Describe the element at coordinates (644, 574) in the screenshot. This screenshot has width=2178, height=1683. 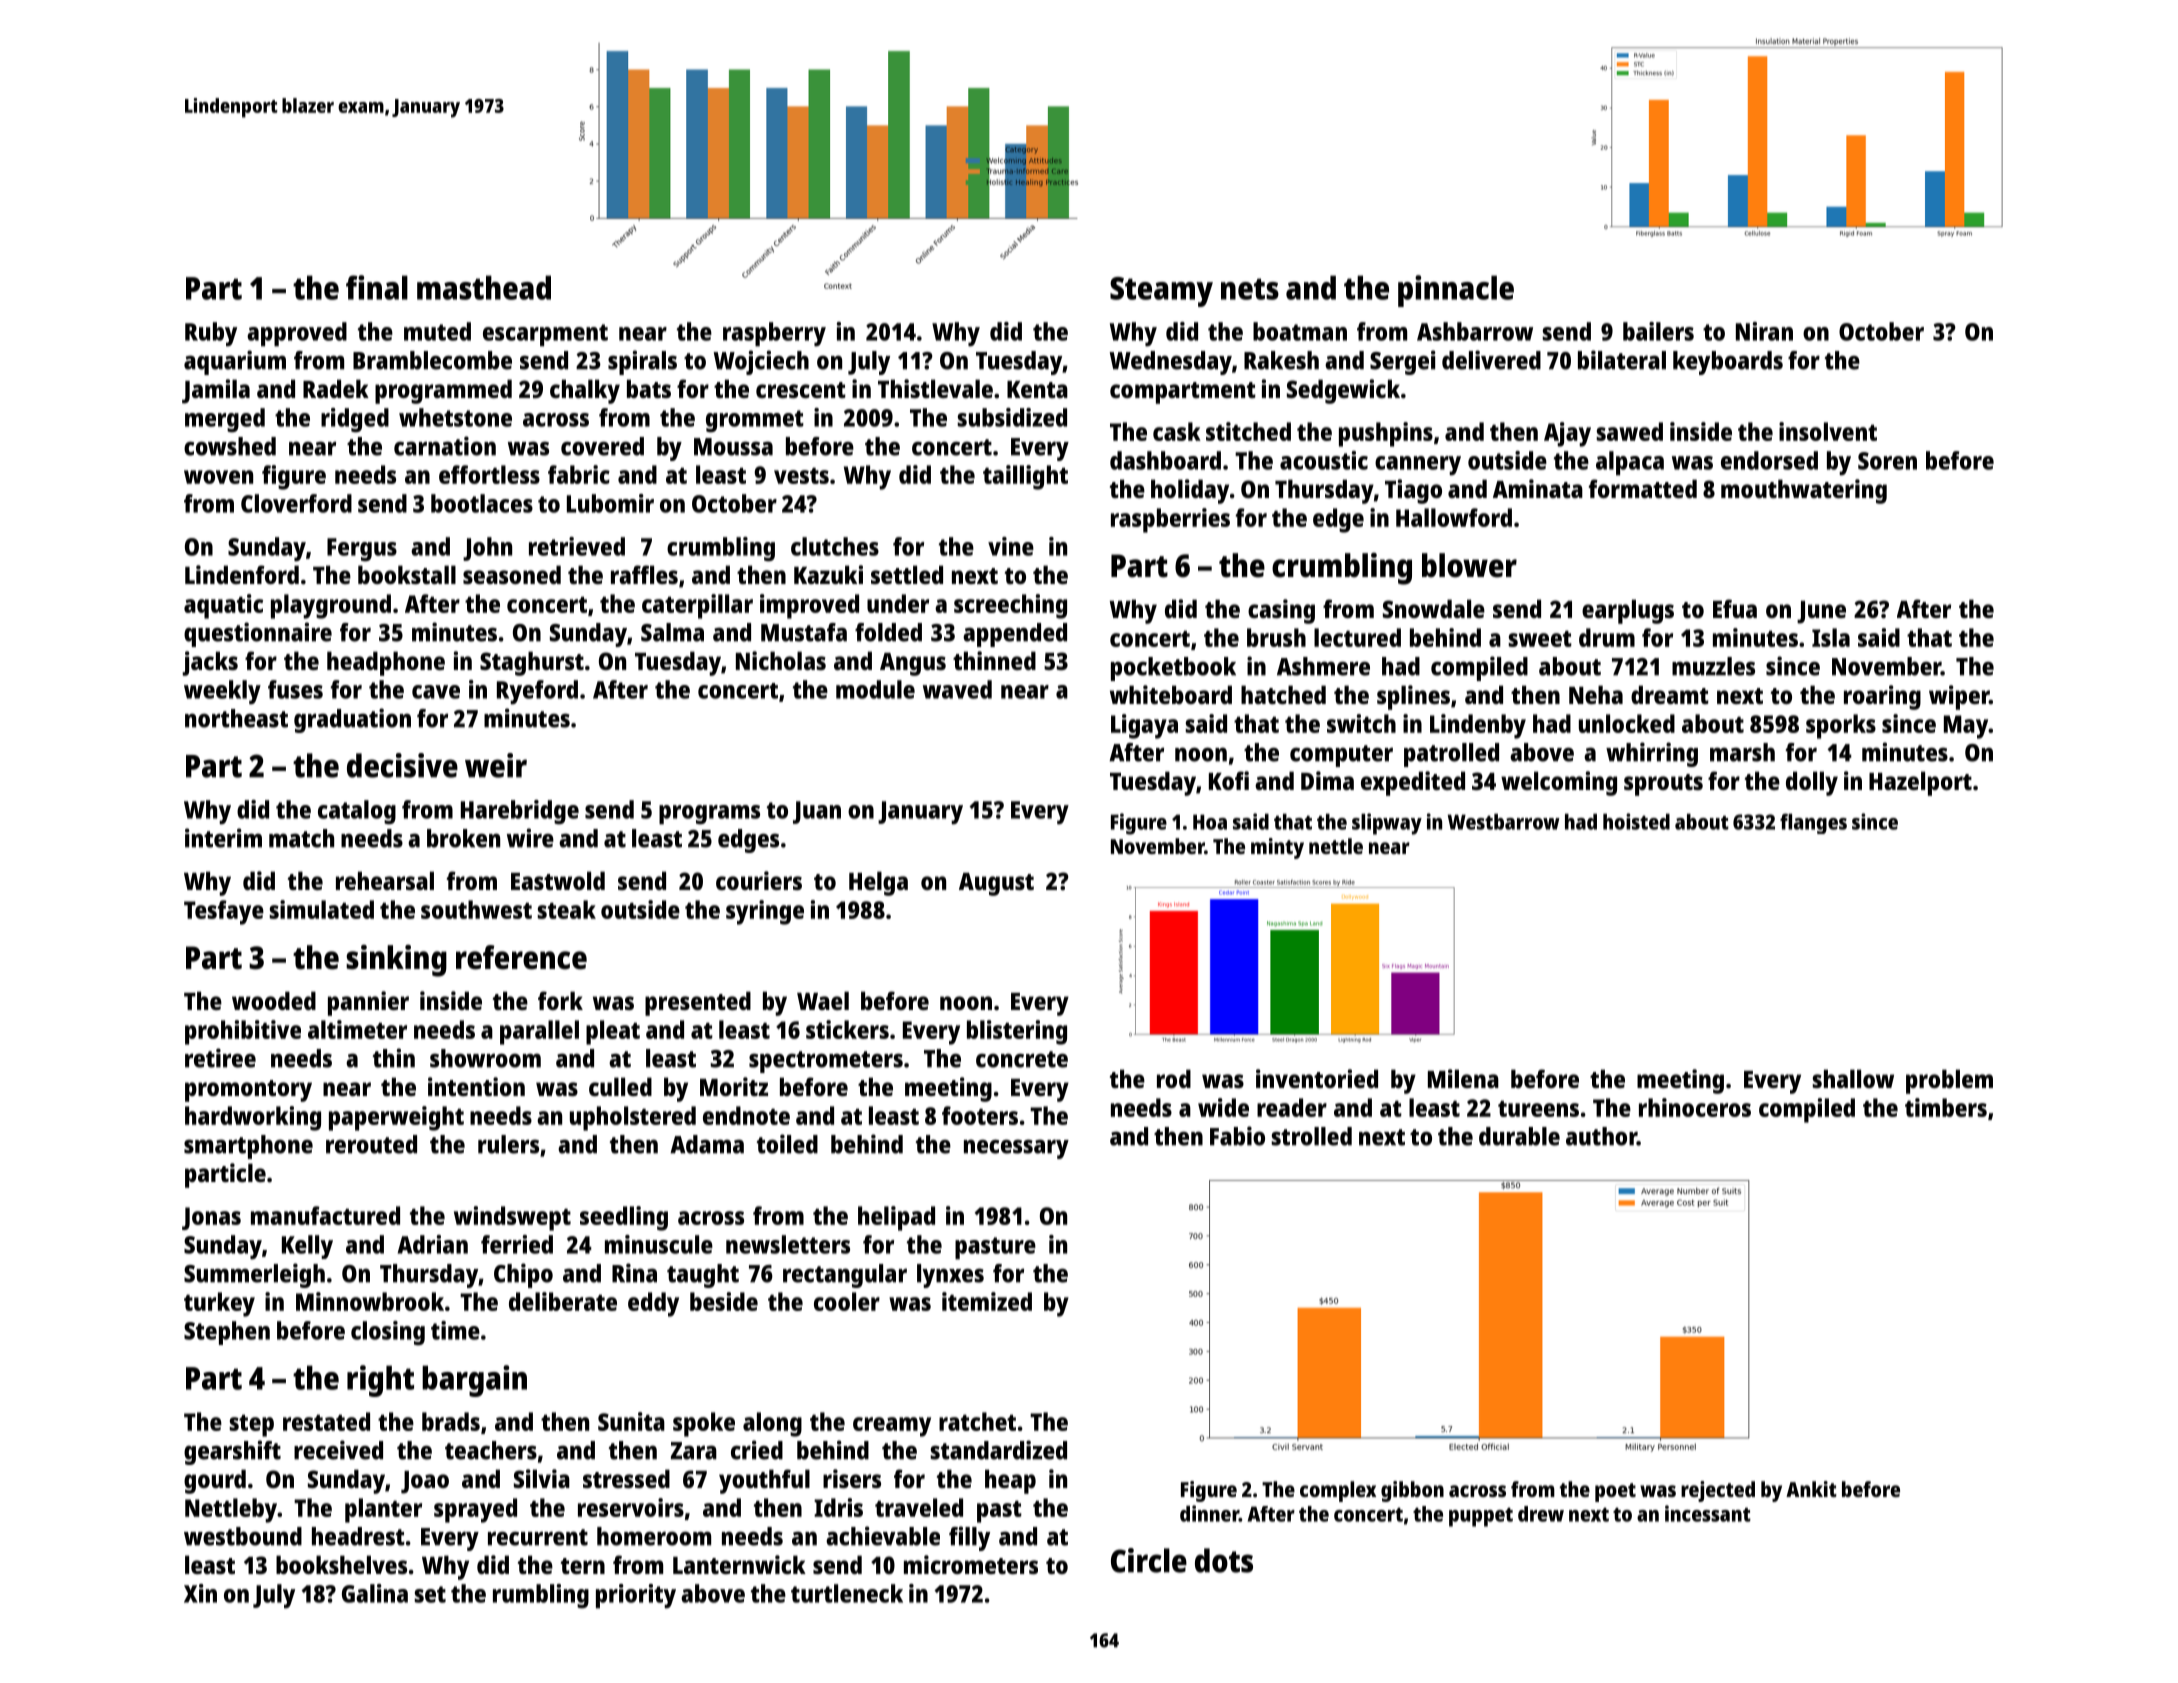
I see `raffles` at that location.
